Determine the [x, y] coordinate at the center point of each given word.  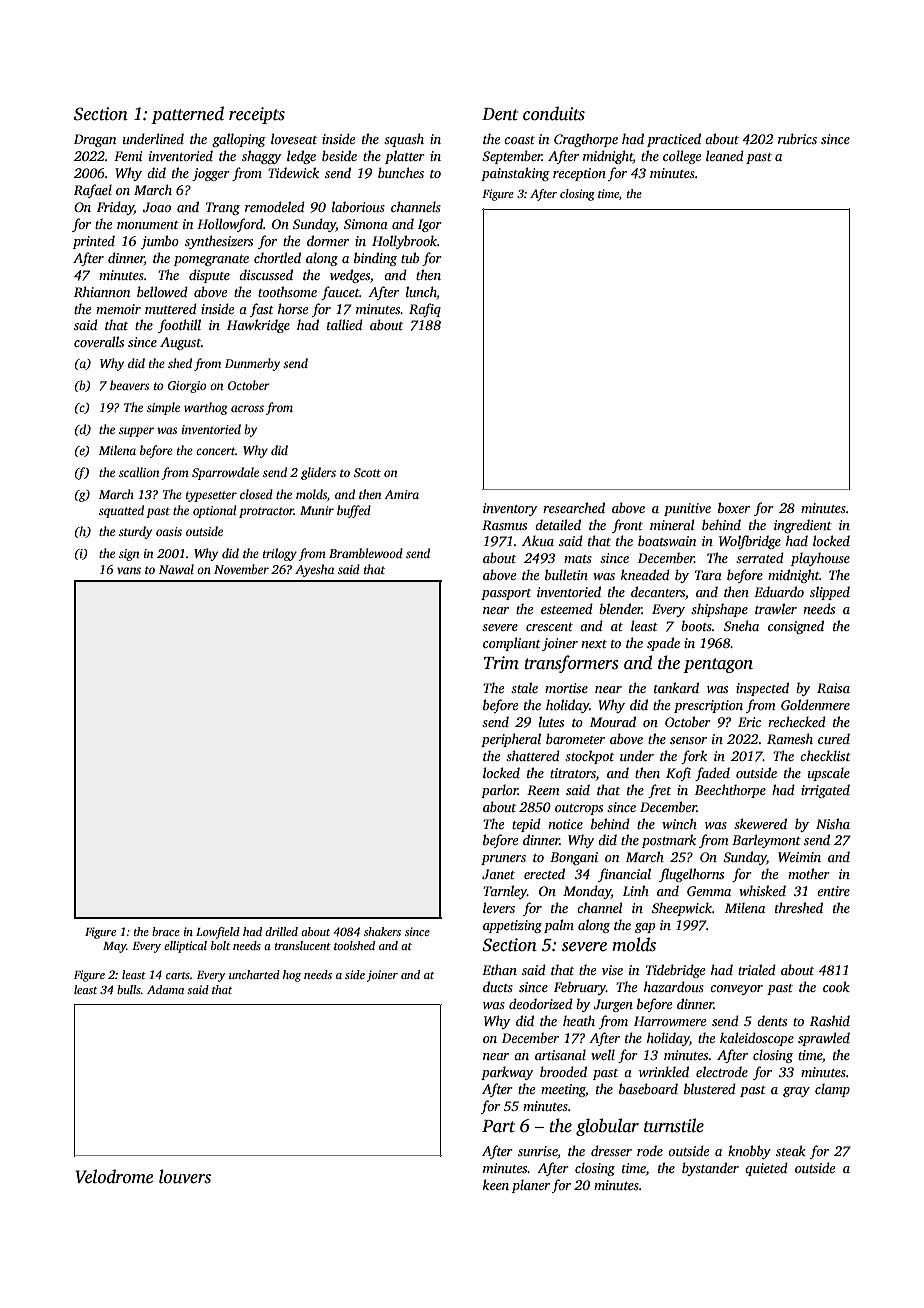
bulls [129, 989]
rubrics [797, 138]
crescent [549, 627]
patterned [187, 115]
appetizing [512, 926]
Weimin [799, 857]
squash [404, 140]
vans [129, 570]
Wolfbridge [750, 542]
